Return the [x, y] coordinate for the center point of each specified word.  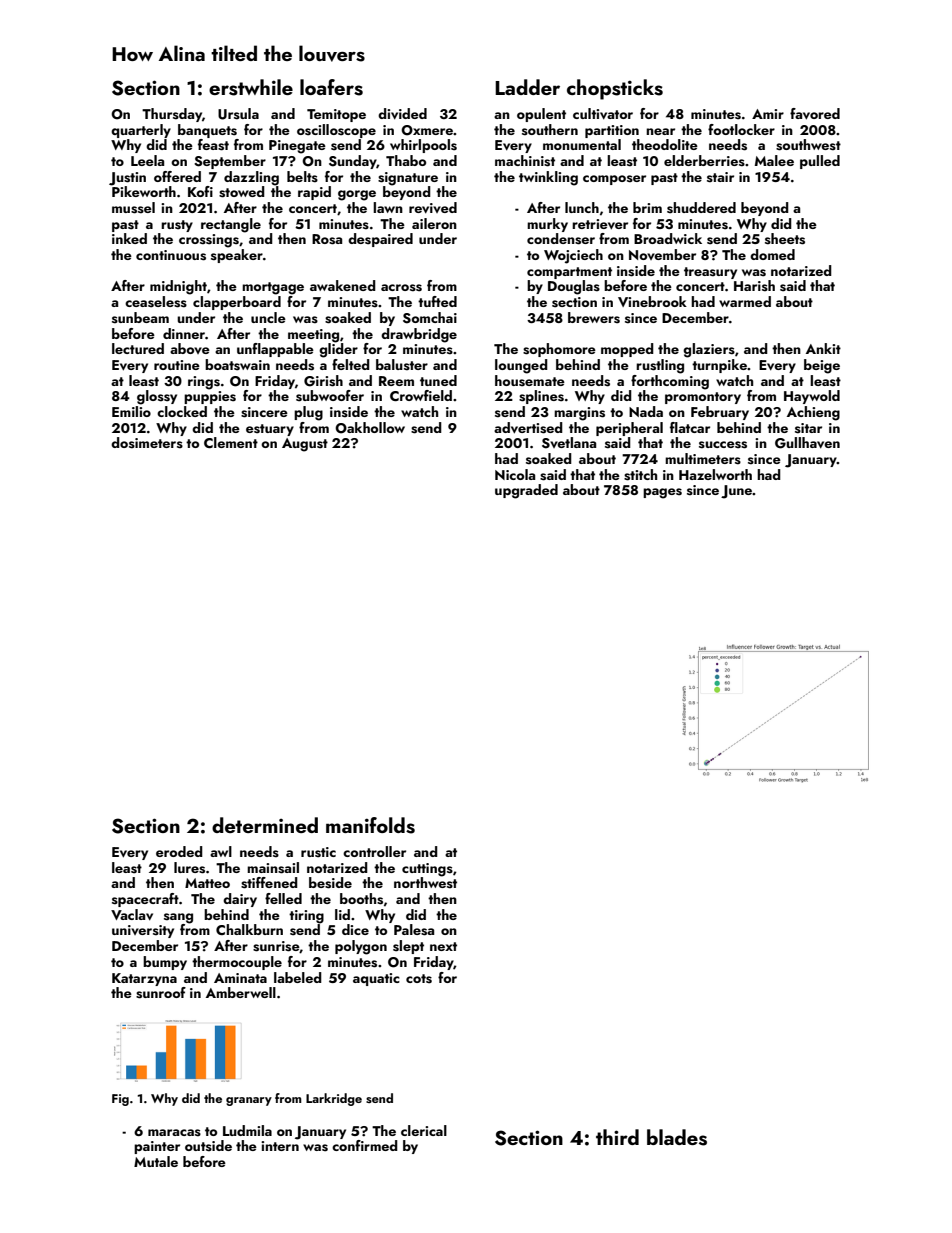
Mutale [156, 1161]
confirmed [365, 1145]
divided [402, 114]
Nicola [515, 474]
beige [822, 366]
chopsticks [615, 89]
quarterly [141, 131]
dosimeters [147, 443]
